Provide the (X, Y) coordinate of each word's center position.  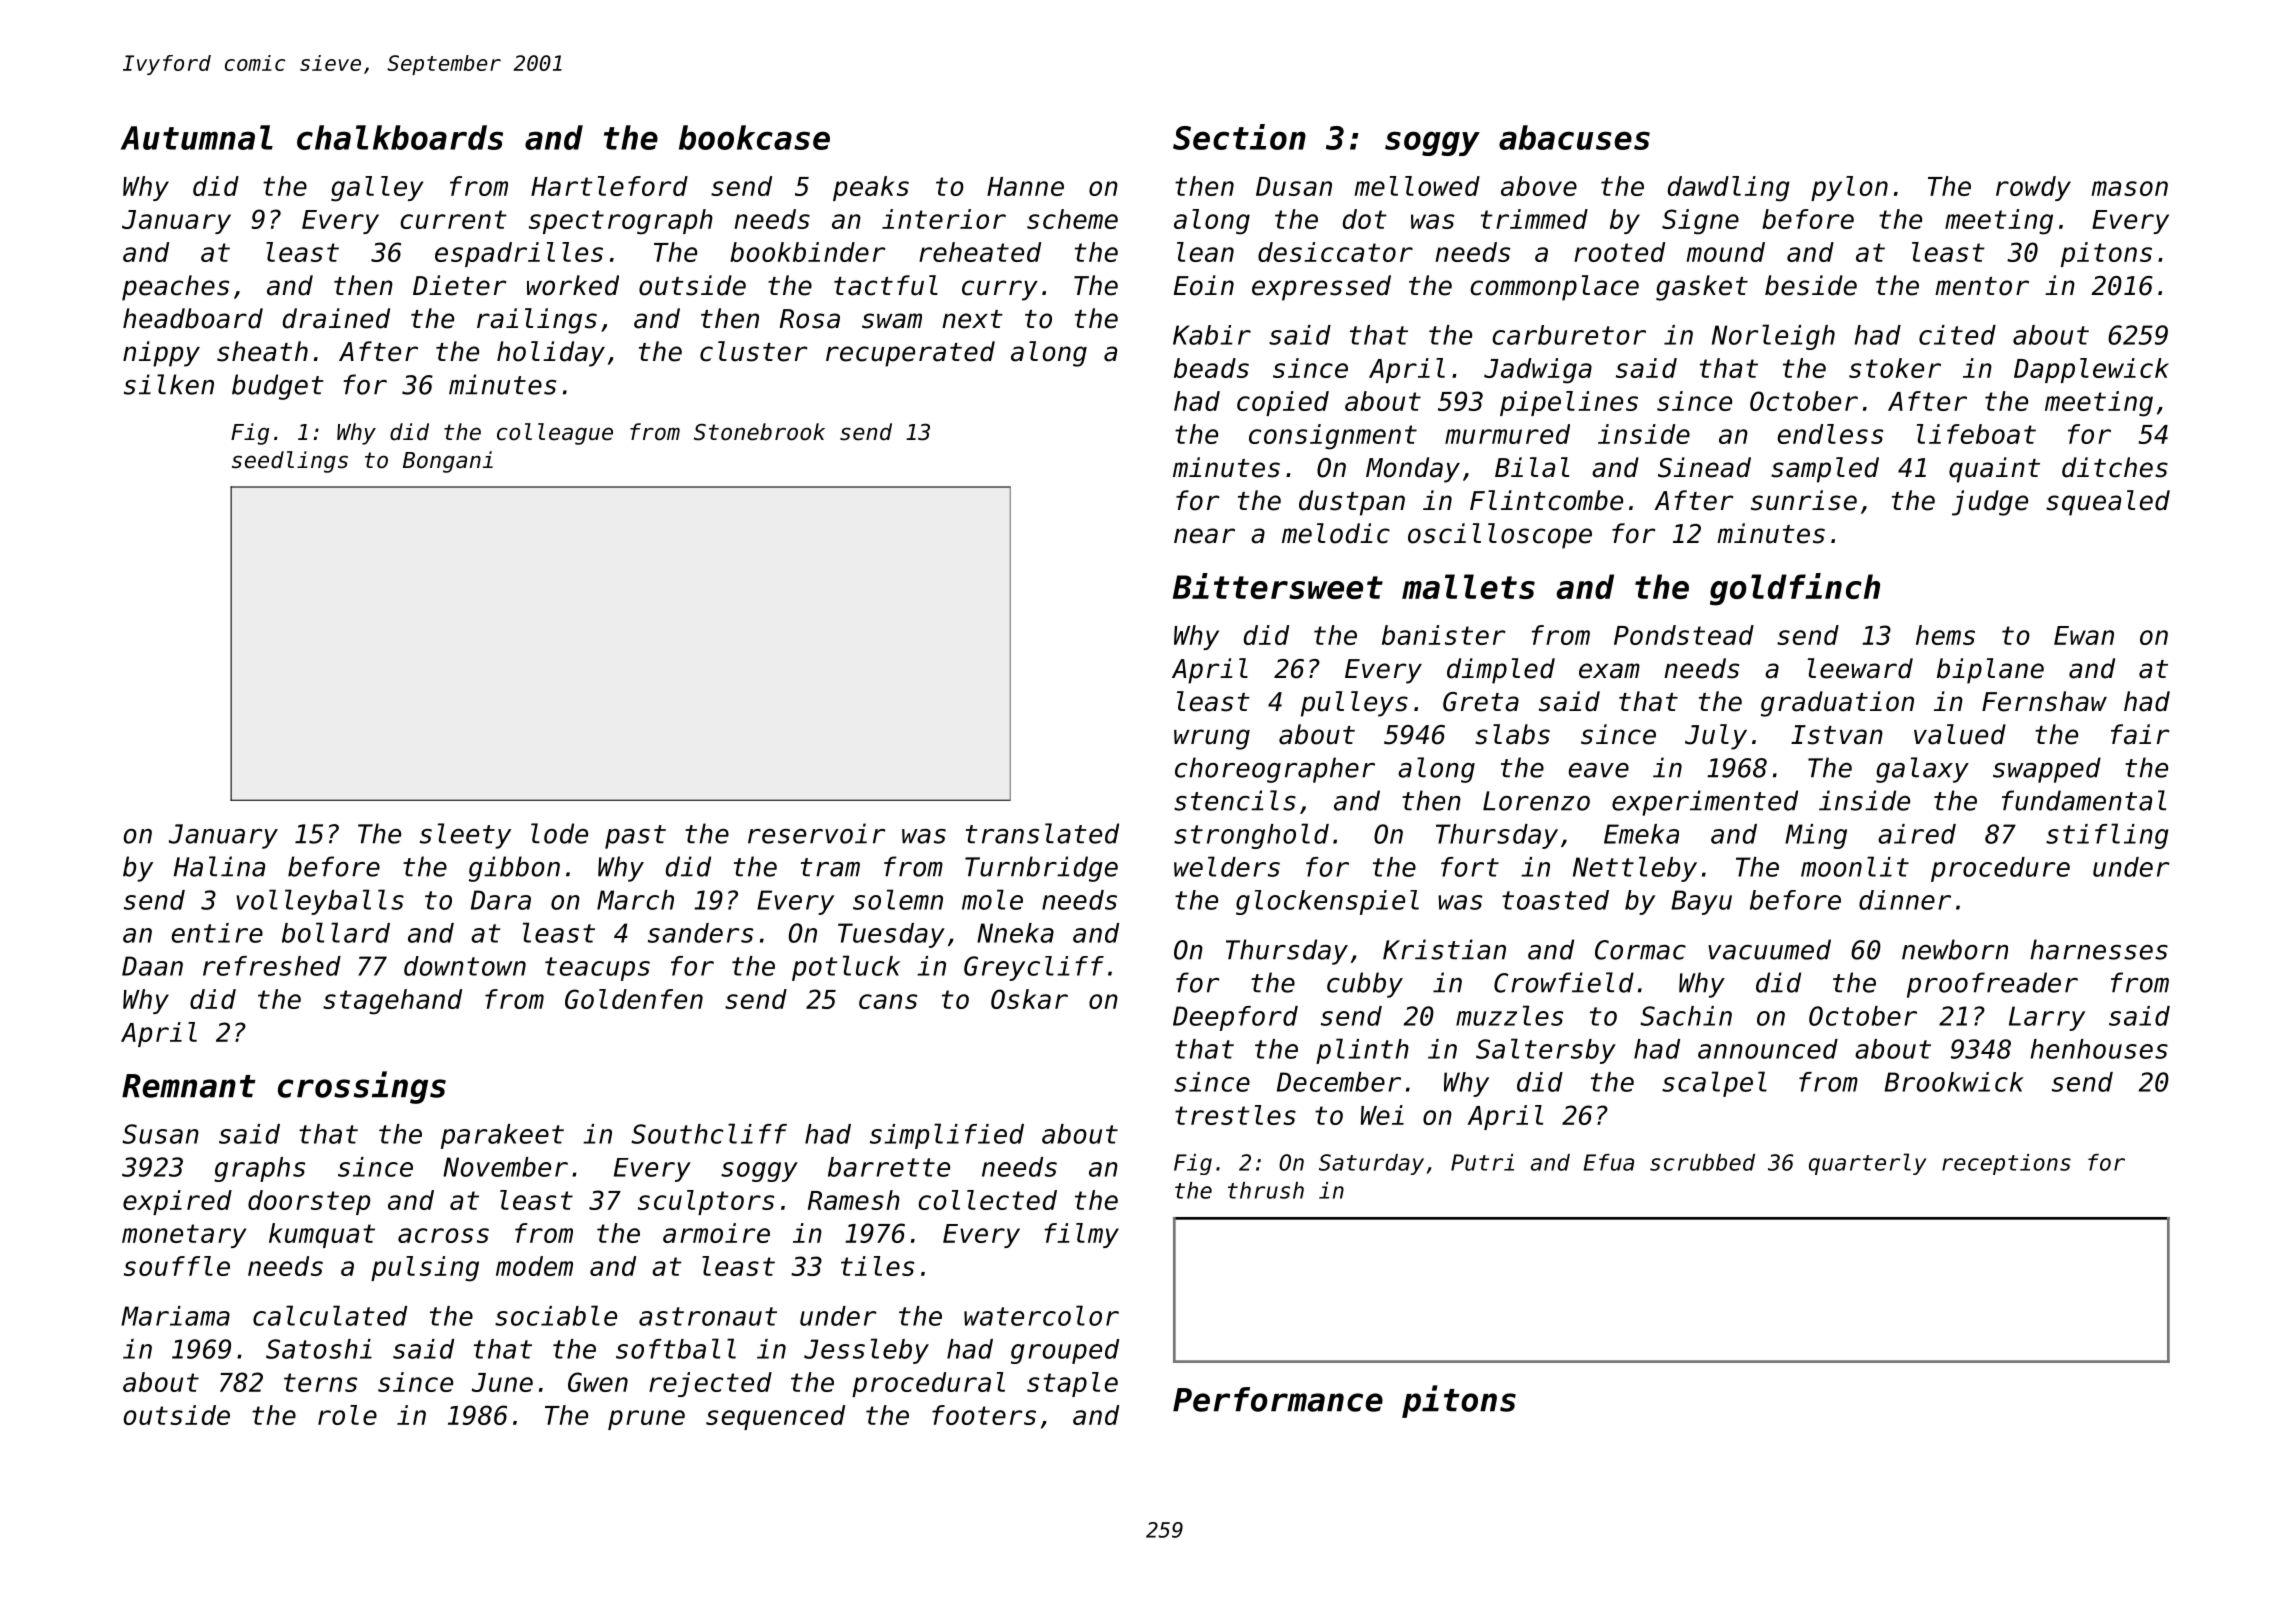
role (347, 1415)
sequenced (775, 1417)
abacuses (1574, 137)
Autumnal (197, 137)
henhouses (2099, 1049)
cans (888, 1001)
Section (1239, 137)
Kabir (1212, 335)
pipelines (1569, 403)
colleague (555, 434)
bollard (336, 932)
